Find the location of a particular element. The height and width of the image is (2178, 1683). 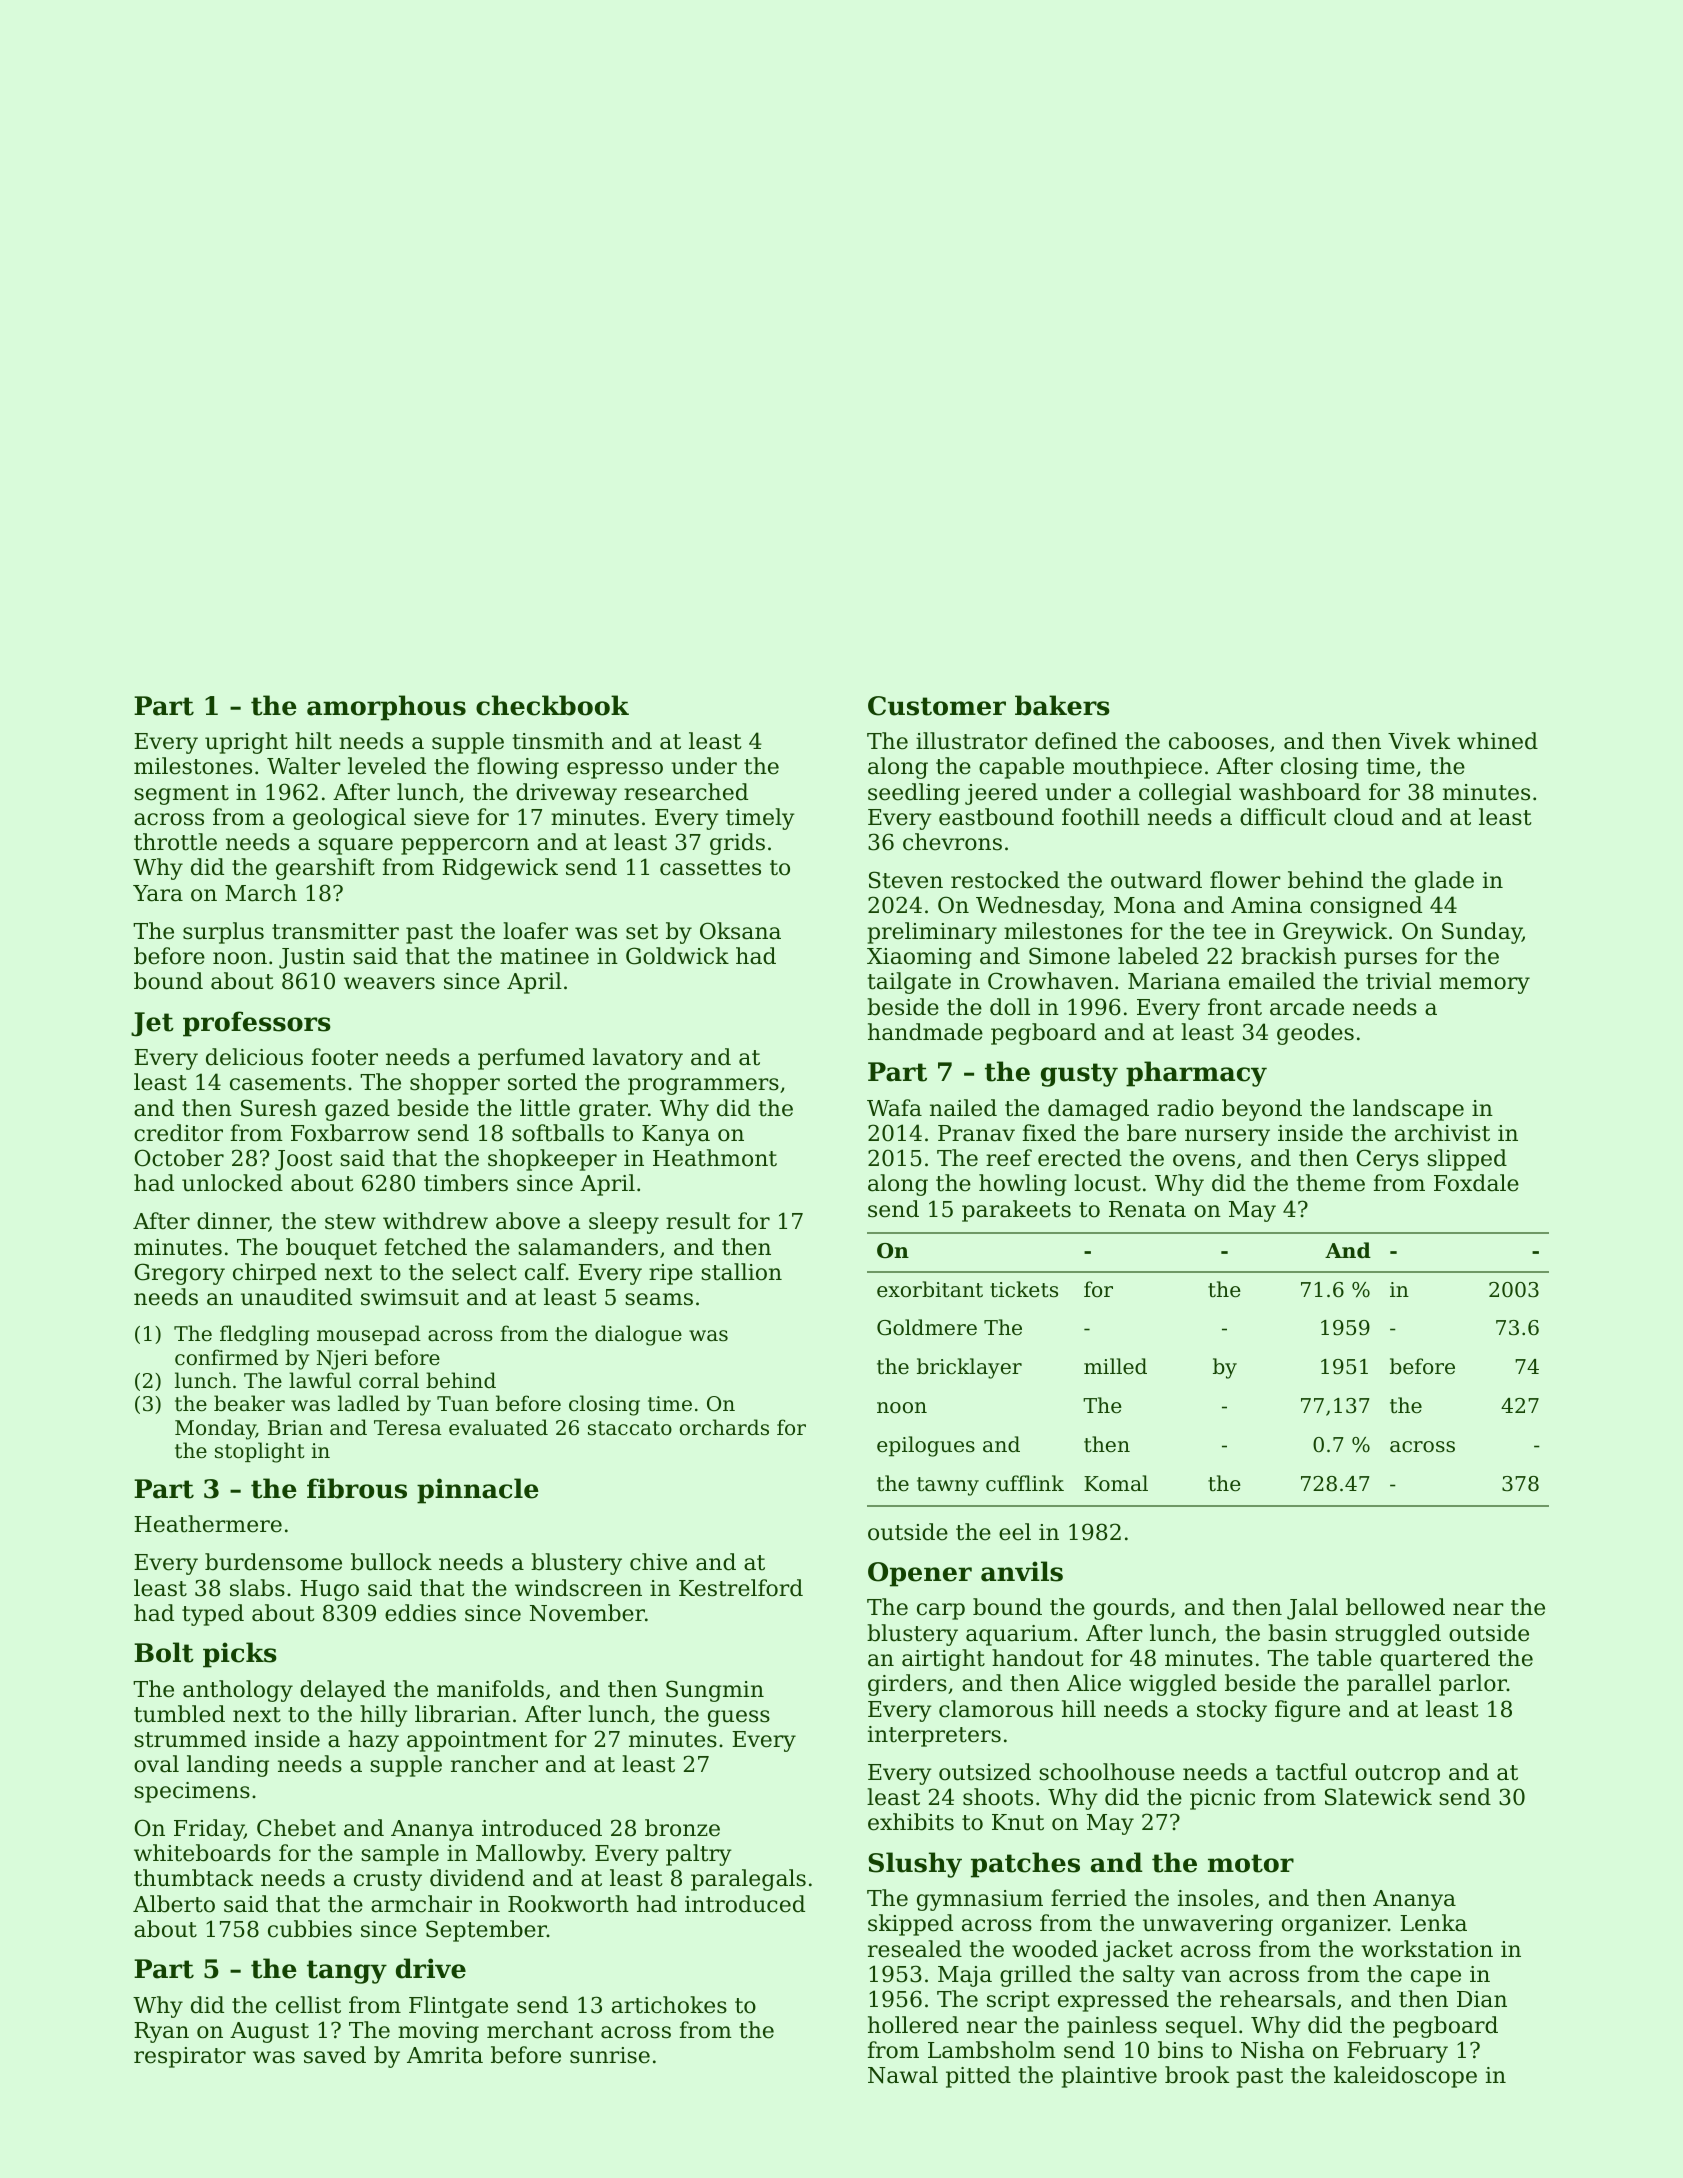

respirator is located at coordinates (190, 2057).
